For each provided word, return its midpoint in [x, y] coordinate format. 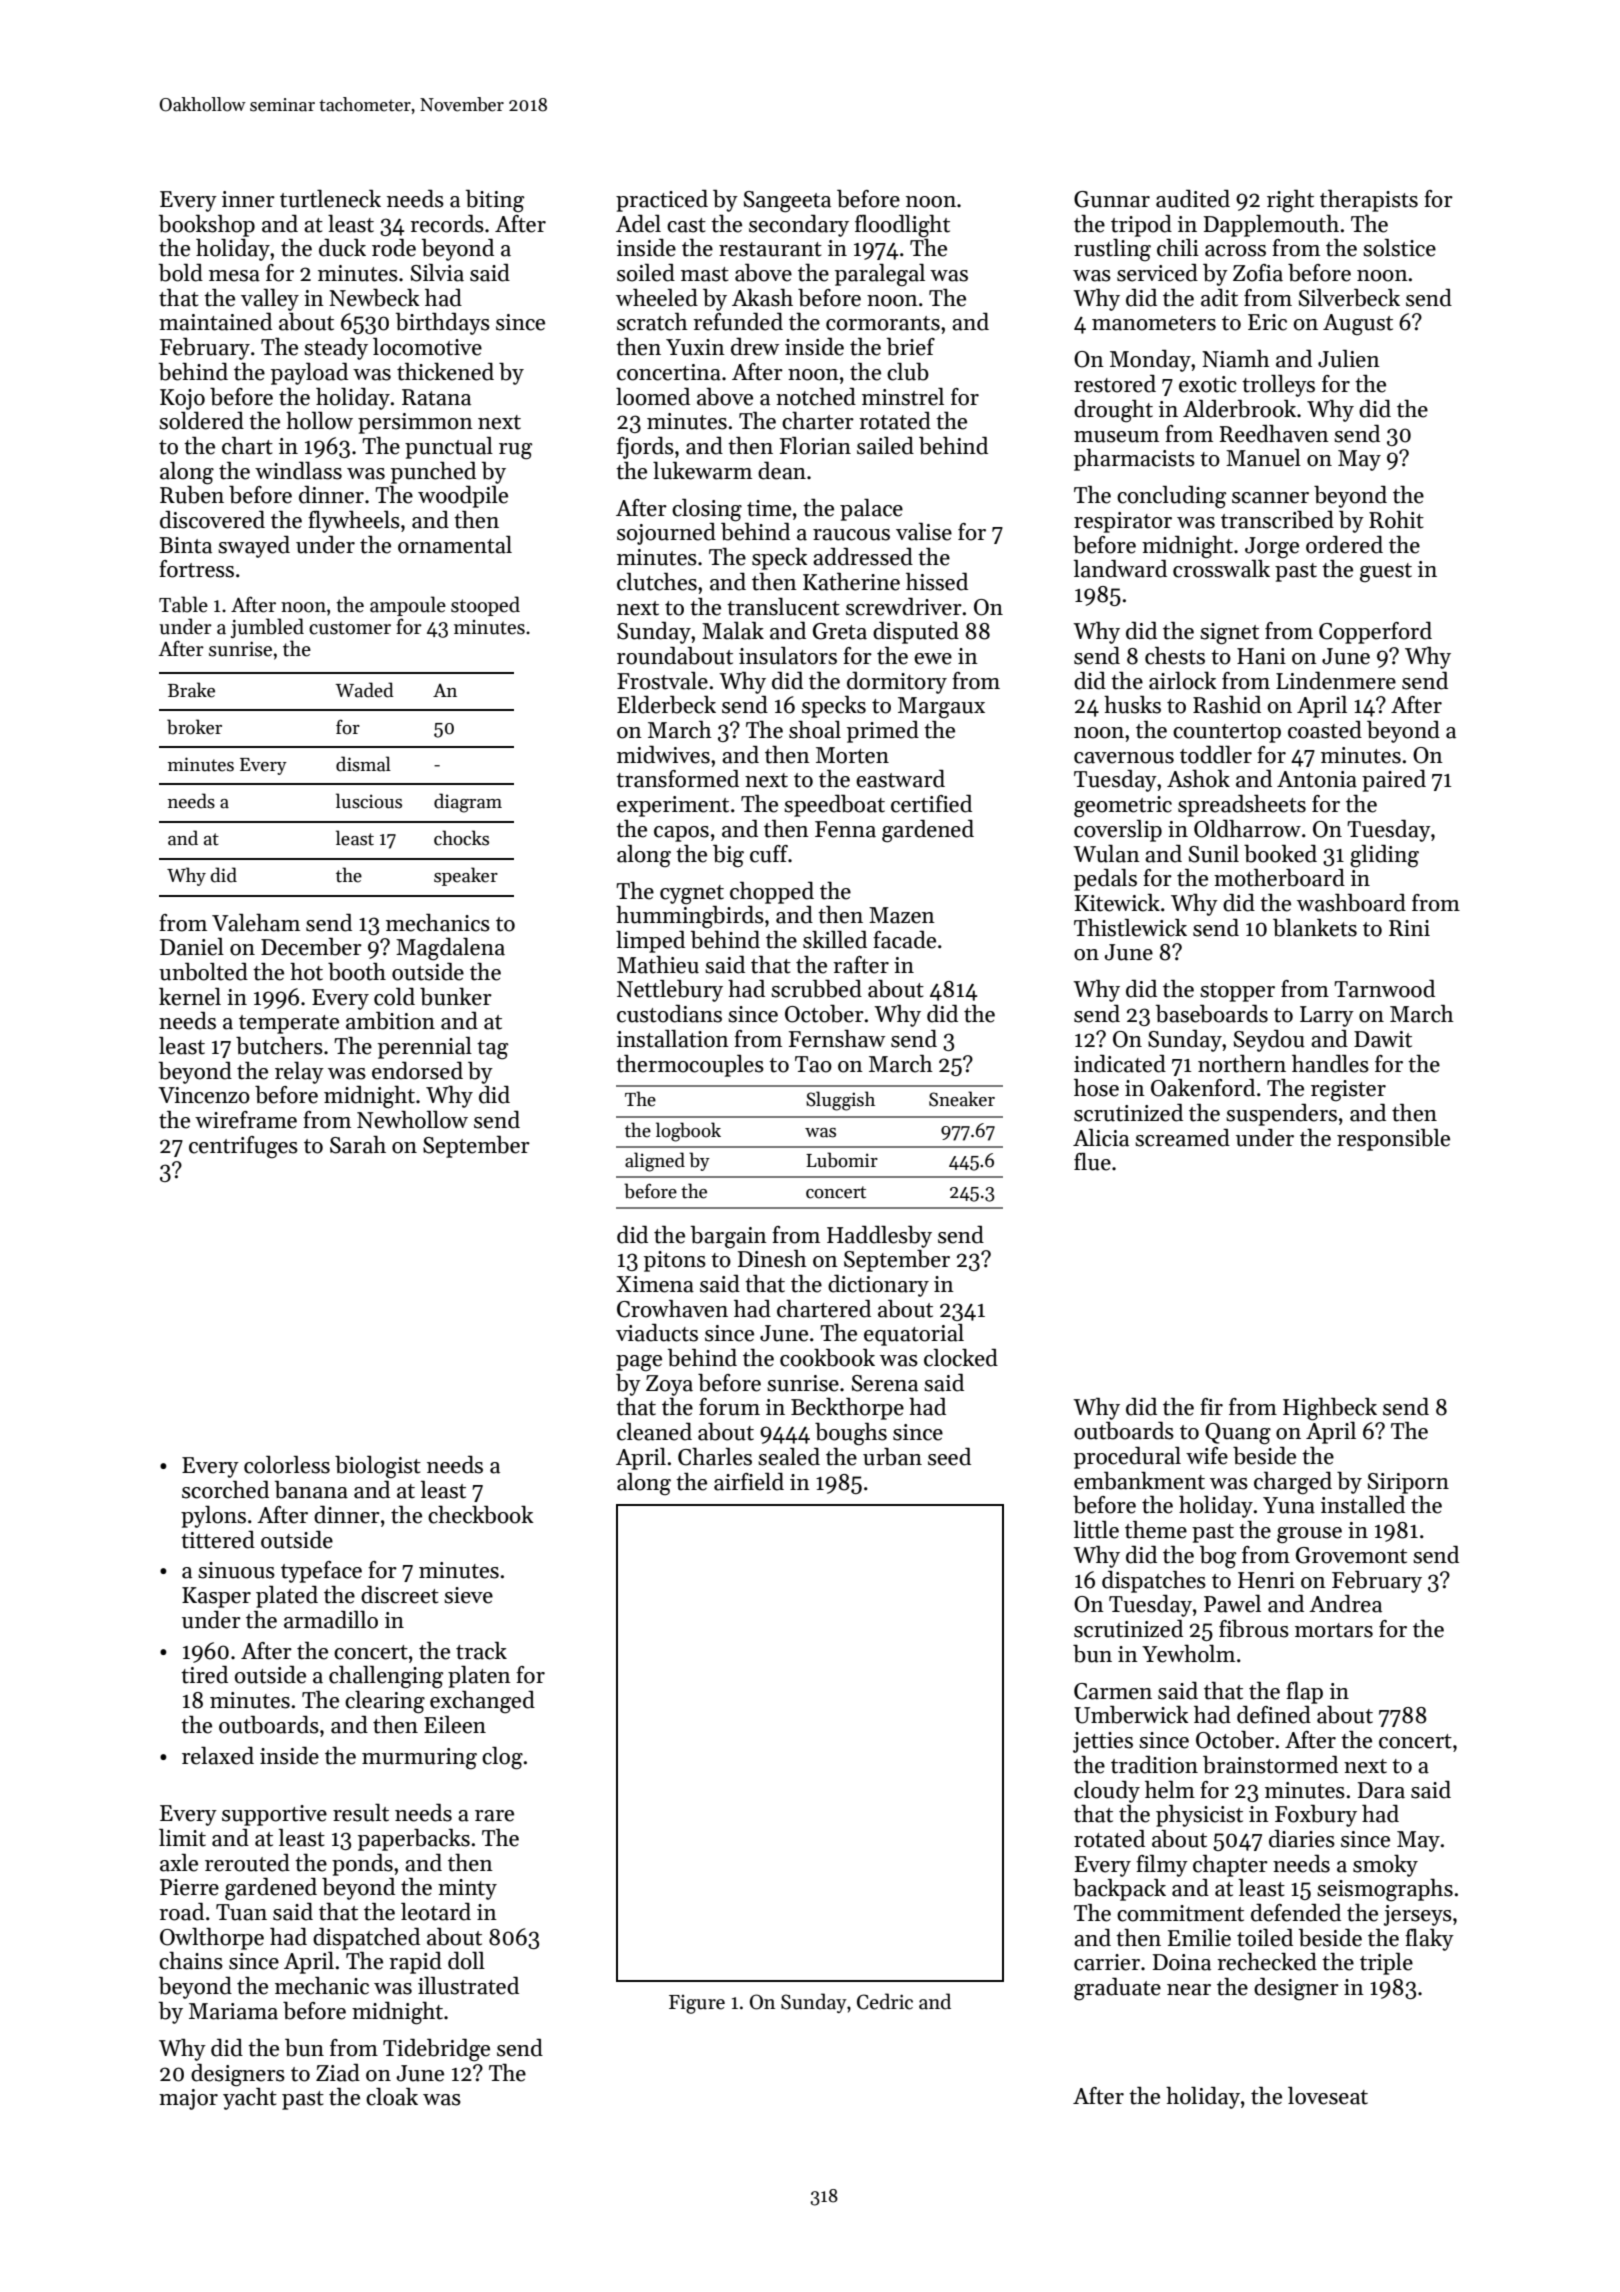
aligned [655, 1162]
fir [1211, 1406]
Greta [840, 631]
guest [1386, 573]
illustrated [468, 1986]
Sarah [358, 1145]
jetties [1103, 1742]
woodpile [463, 497]
